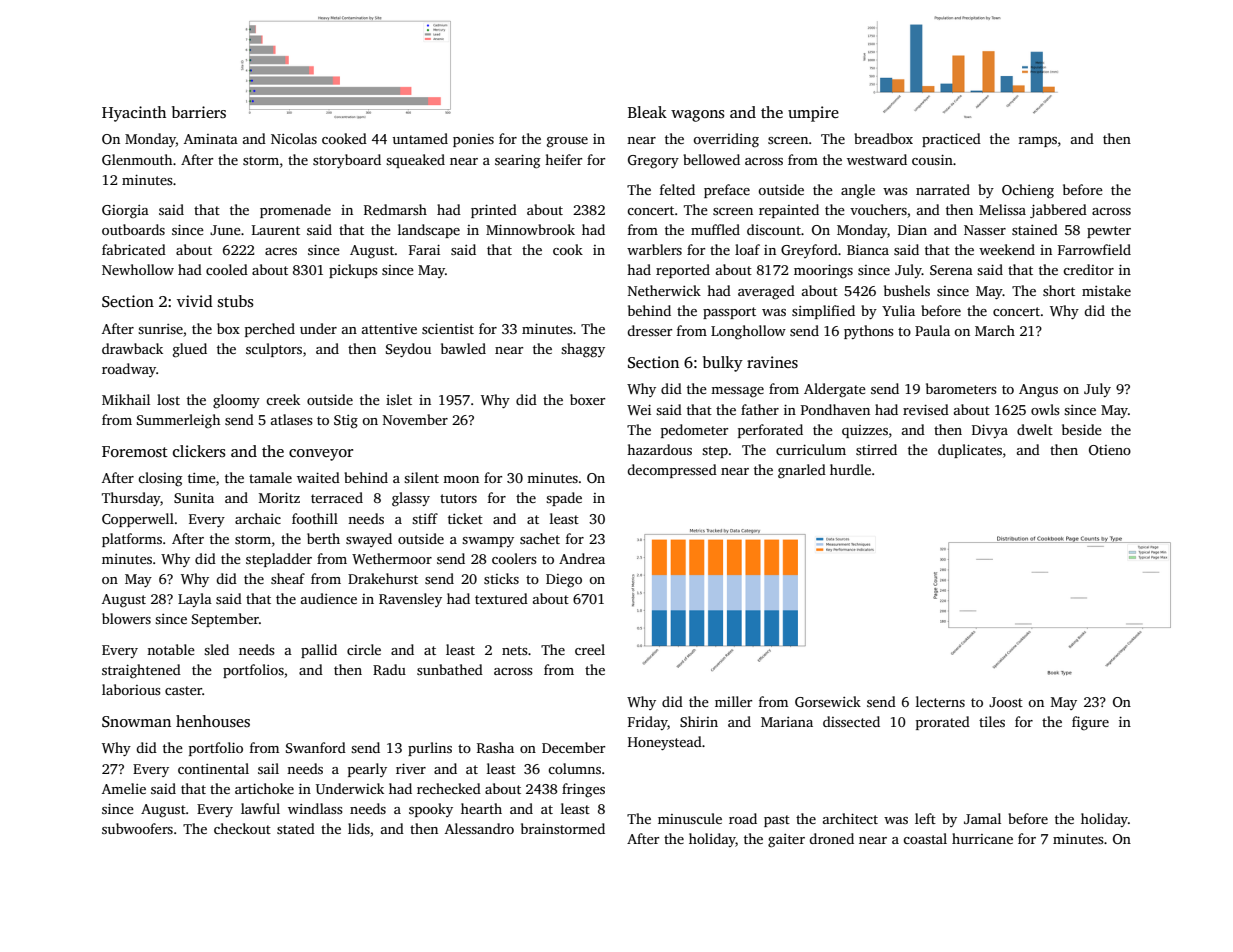 Image resolution: width=1233 pixels, height=952 pixels. I want to click on barriers, so click(199, 112).
